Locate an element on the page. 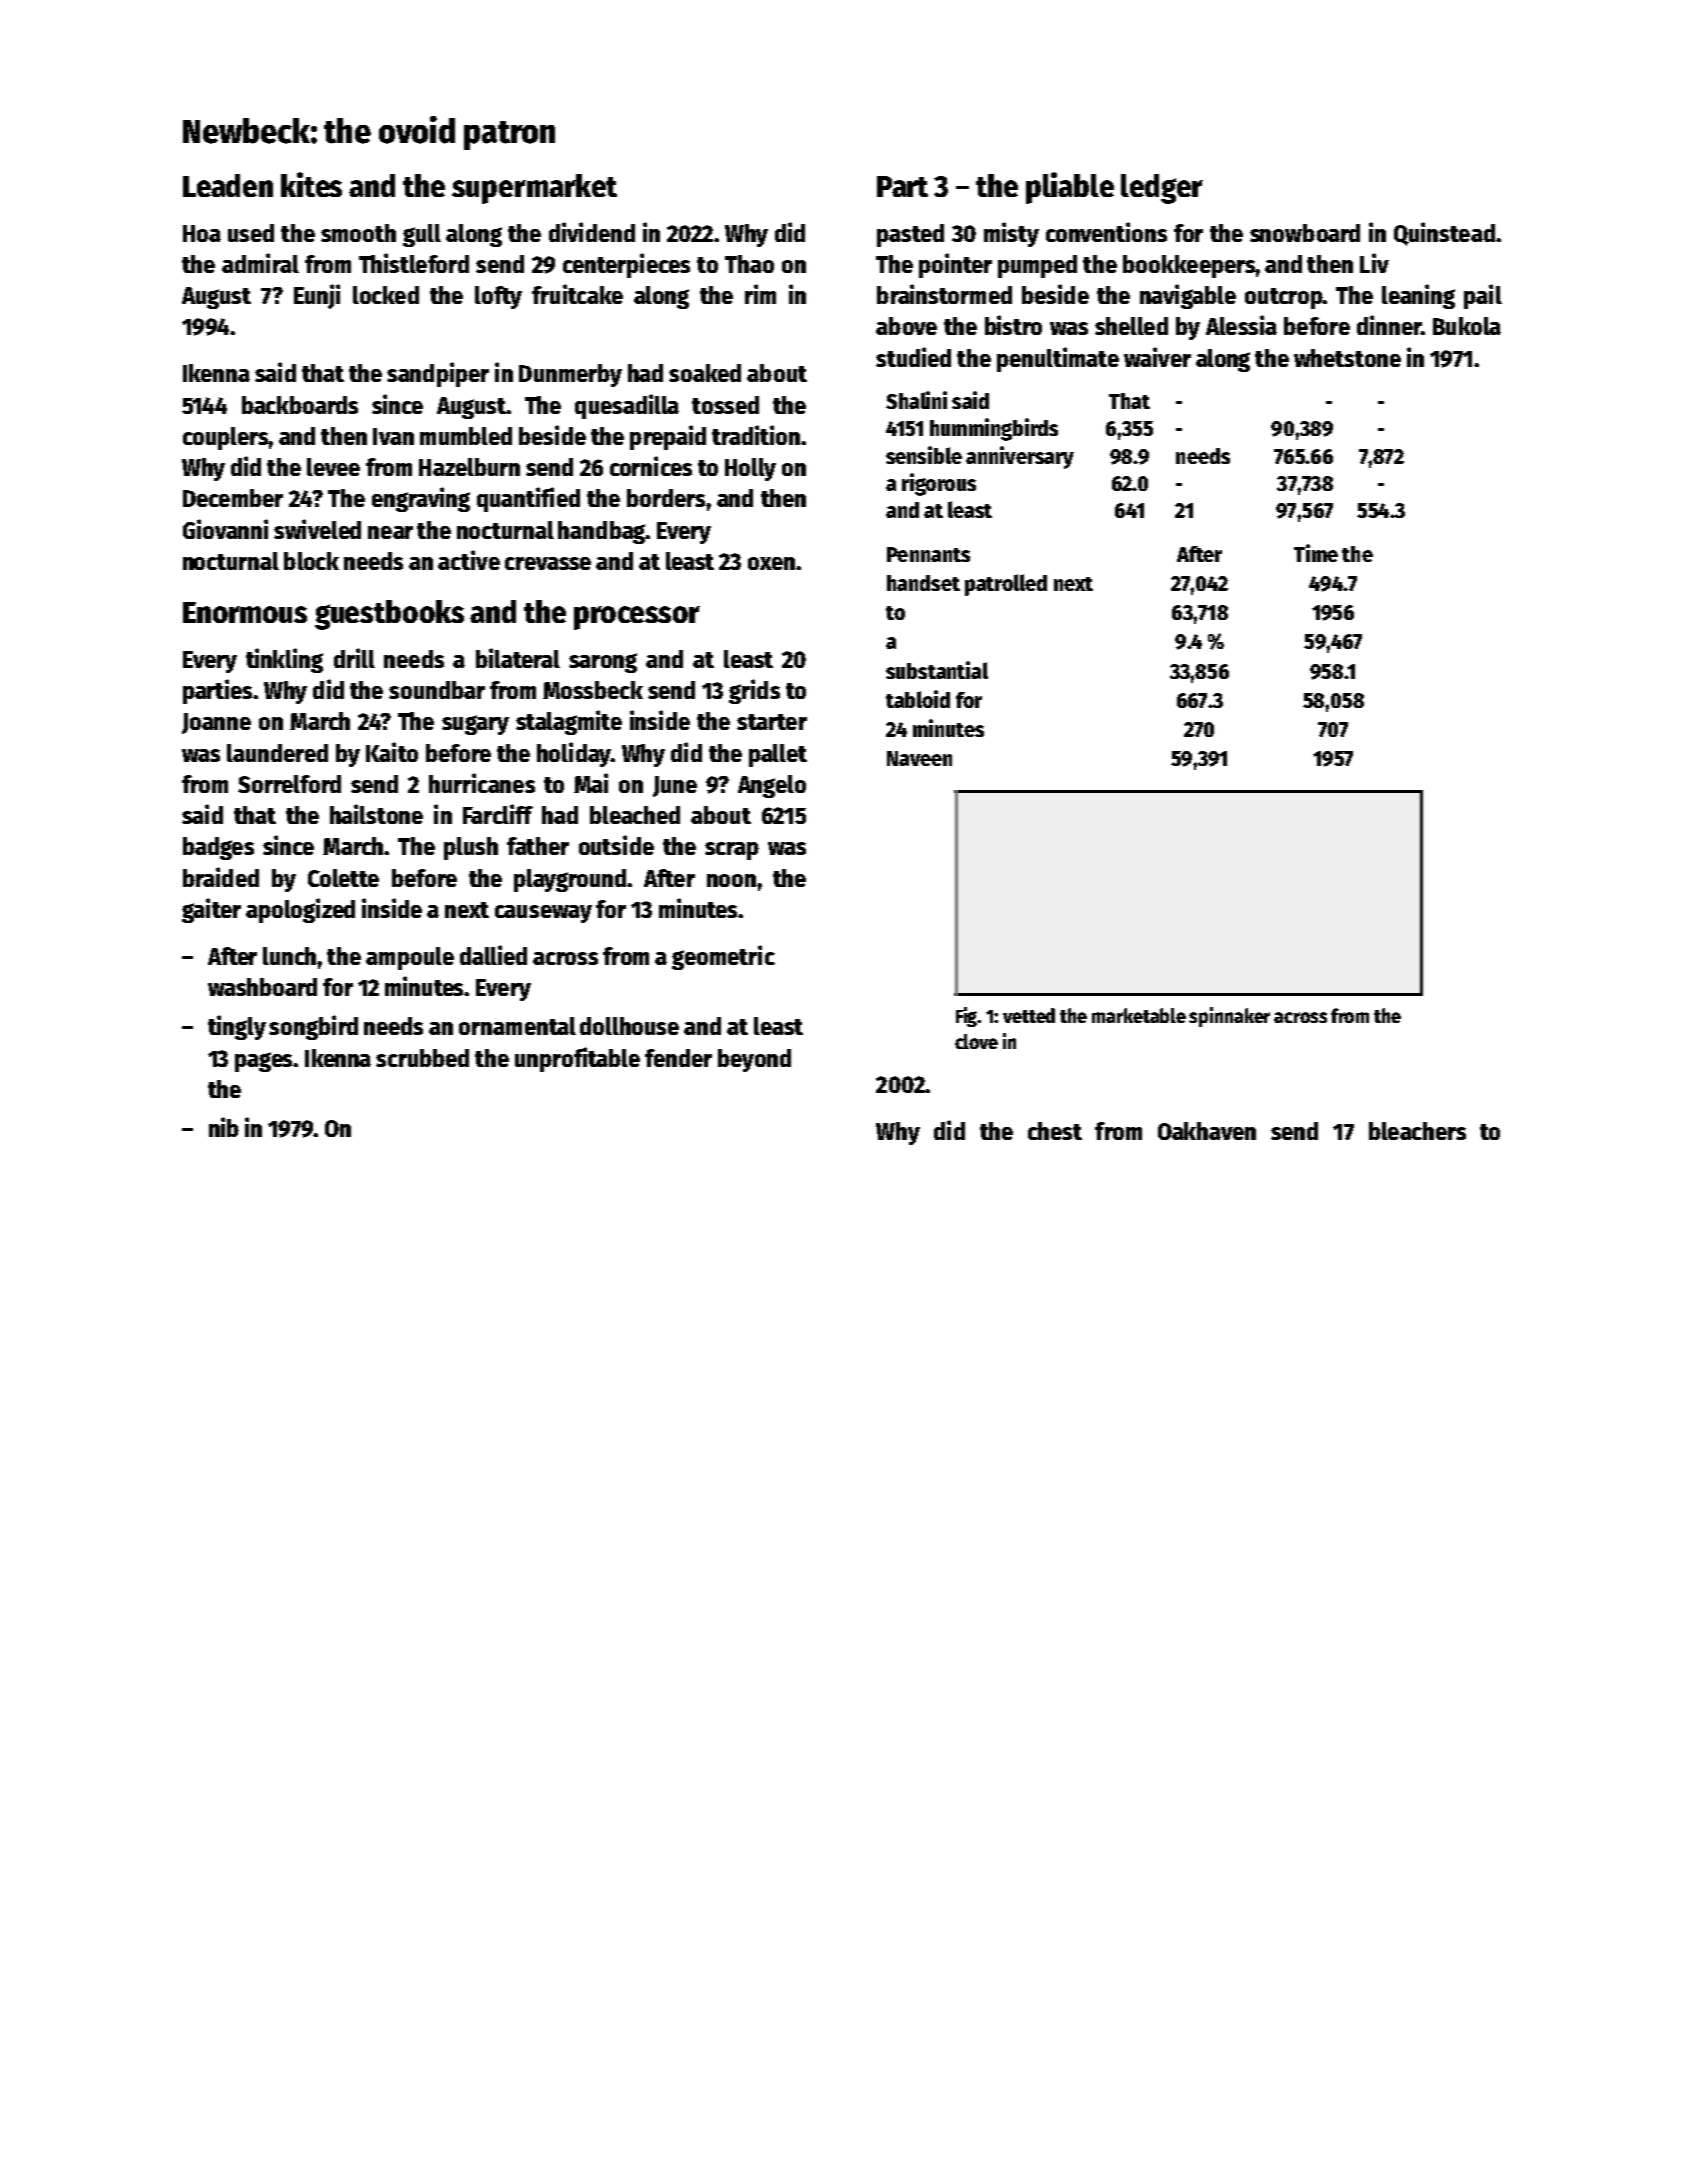  plush is located at coordinates (471, 848).
